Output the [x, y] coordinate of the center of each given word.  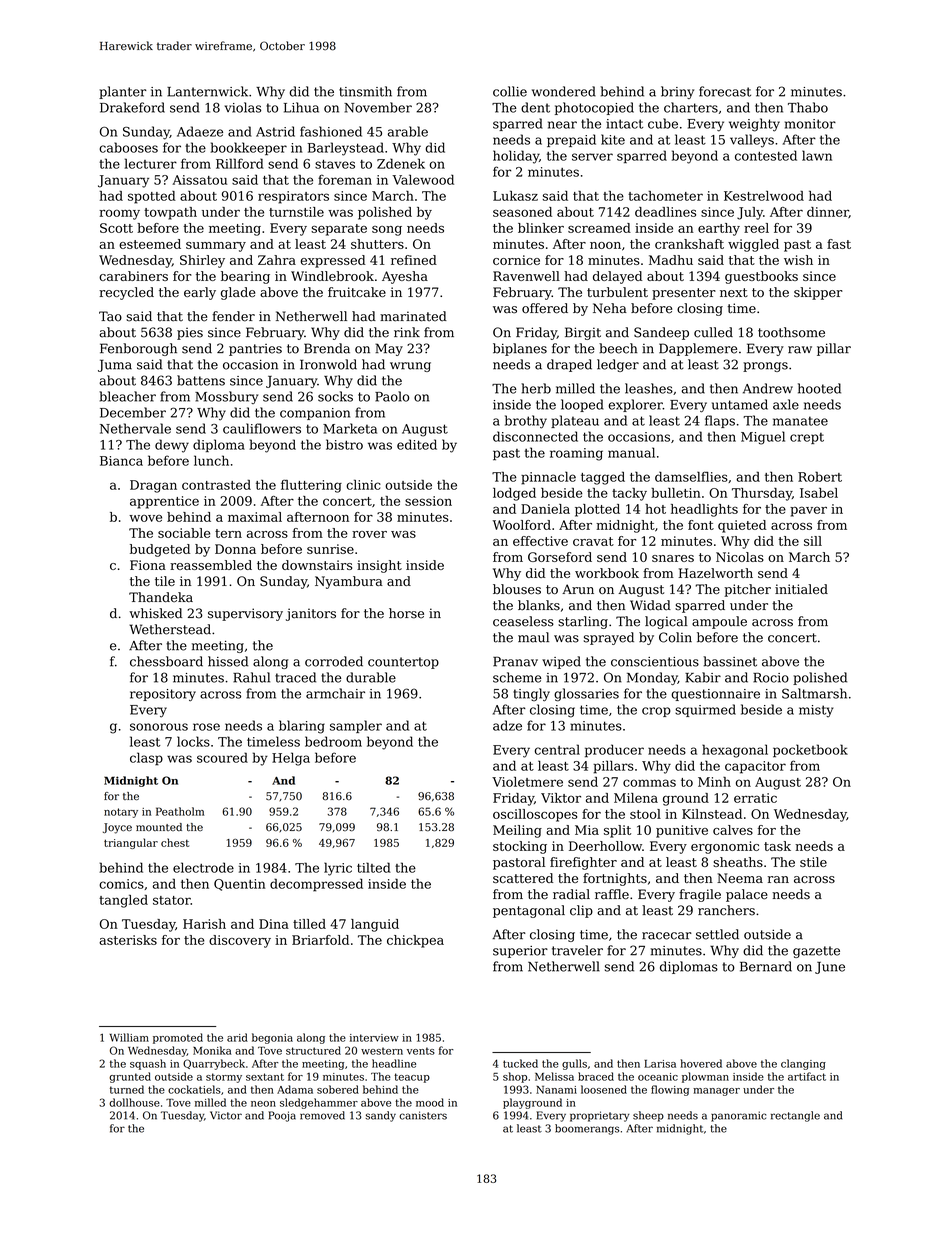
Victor [226, 1115]
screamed [599, 228]
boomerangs [587, 1129]
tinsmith [365, 91]
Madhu [671, 260]
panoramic [738, 1116]
